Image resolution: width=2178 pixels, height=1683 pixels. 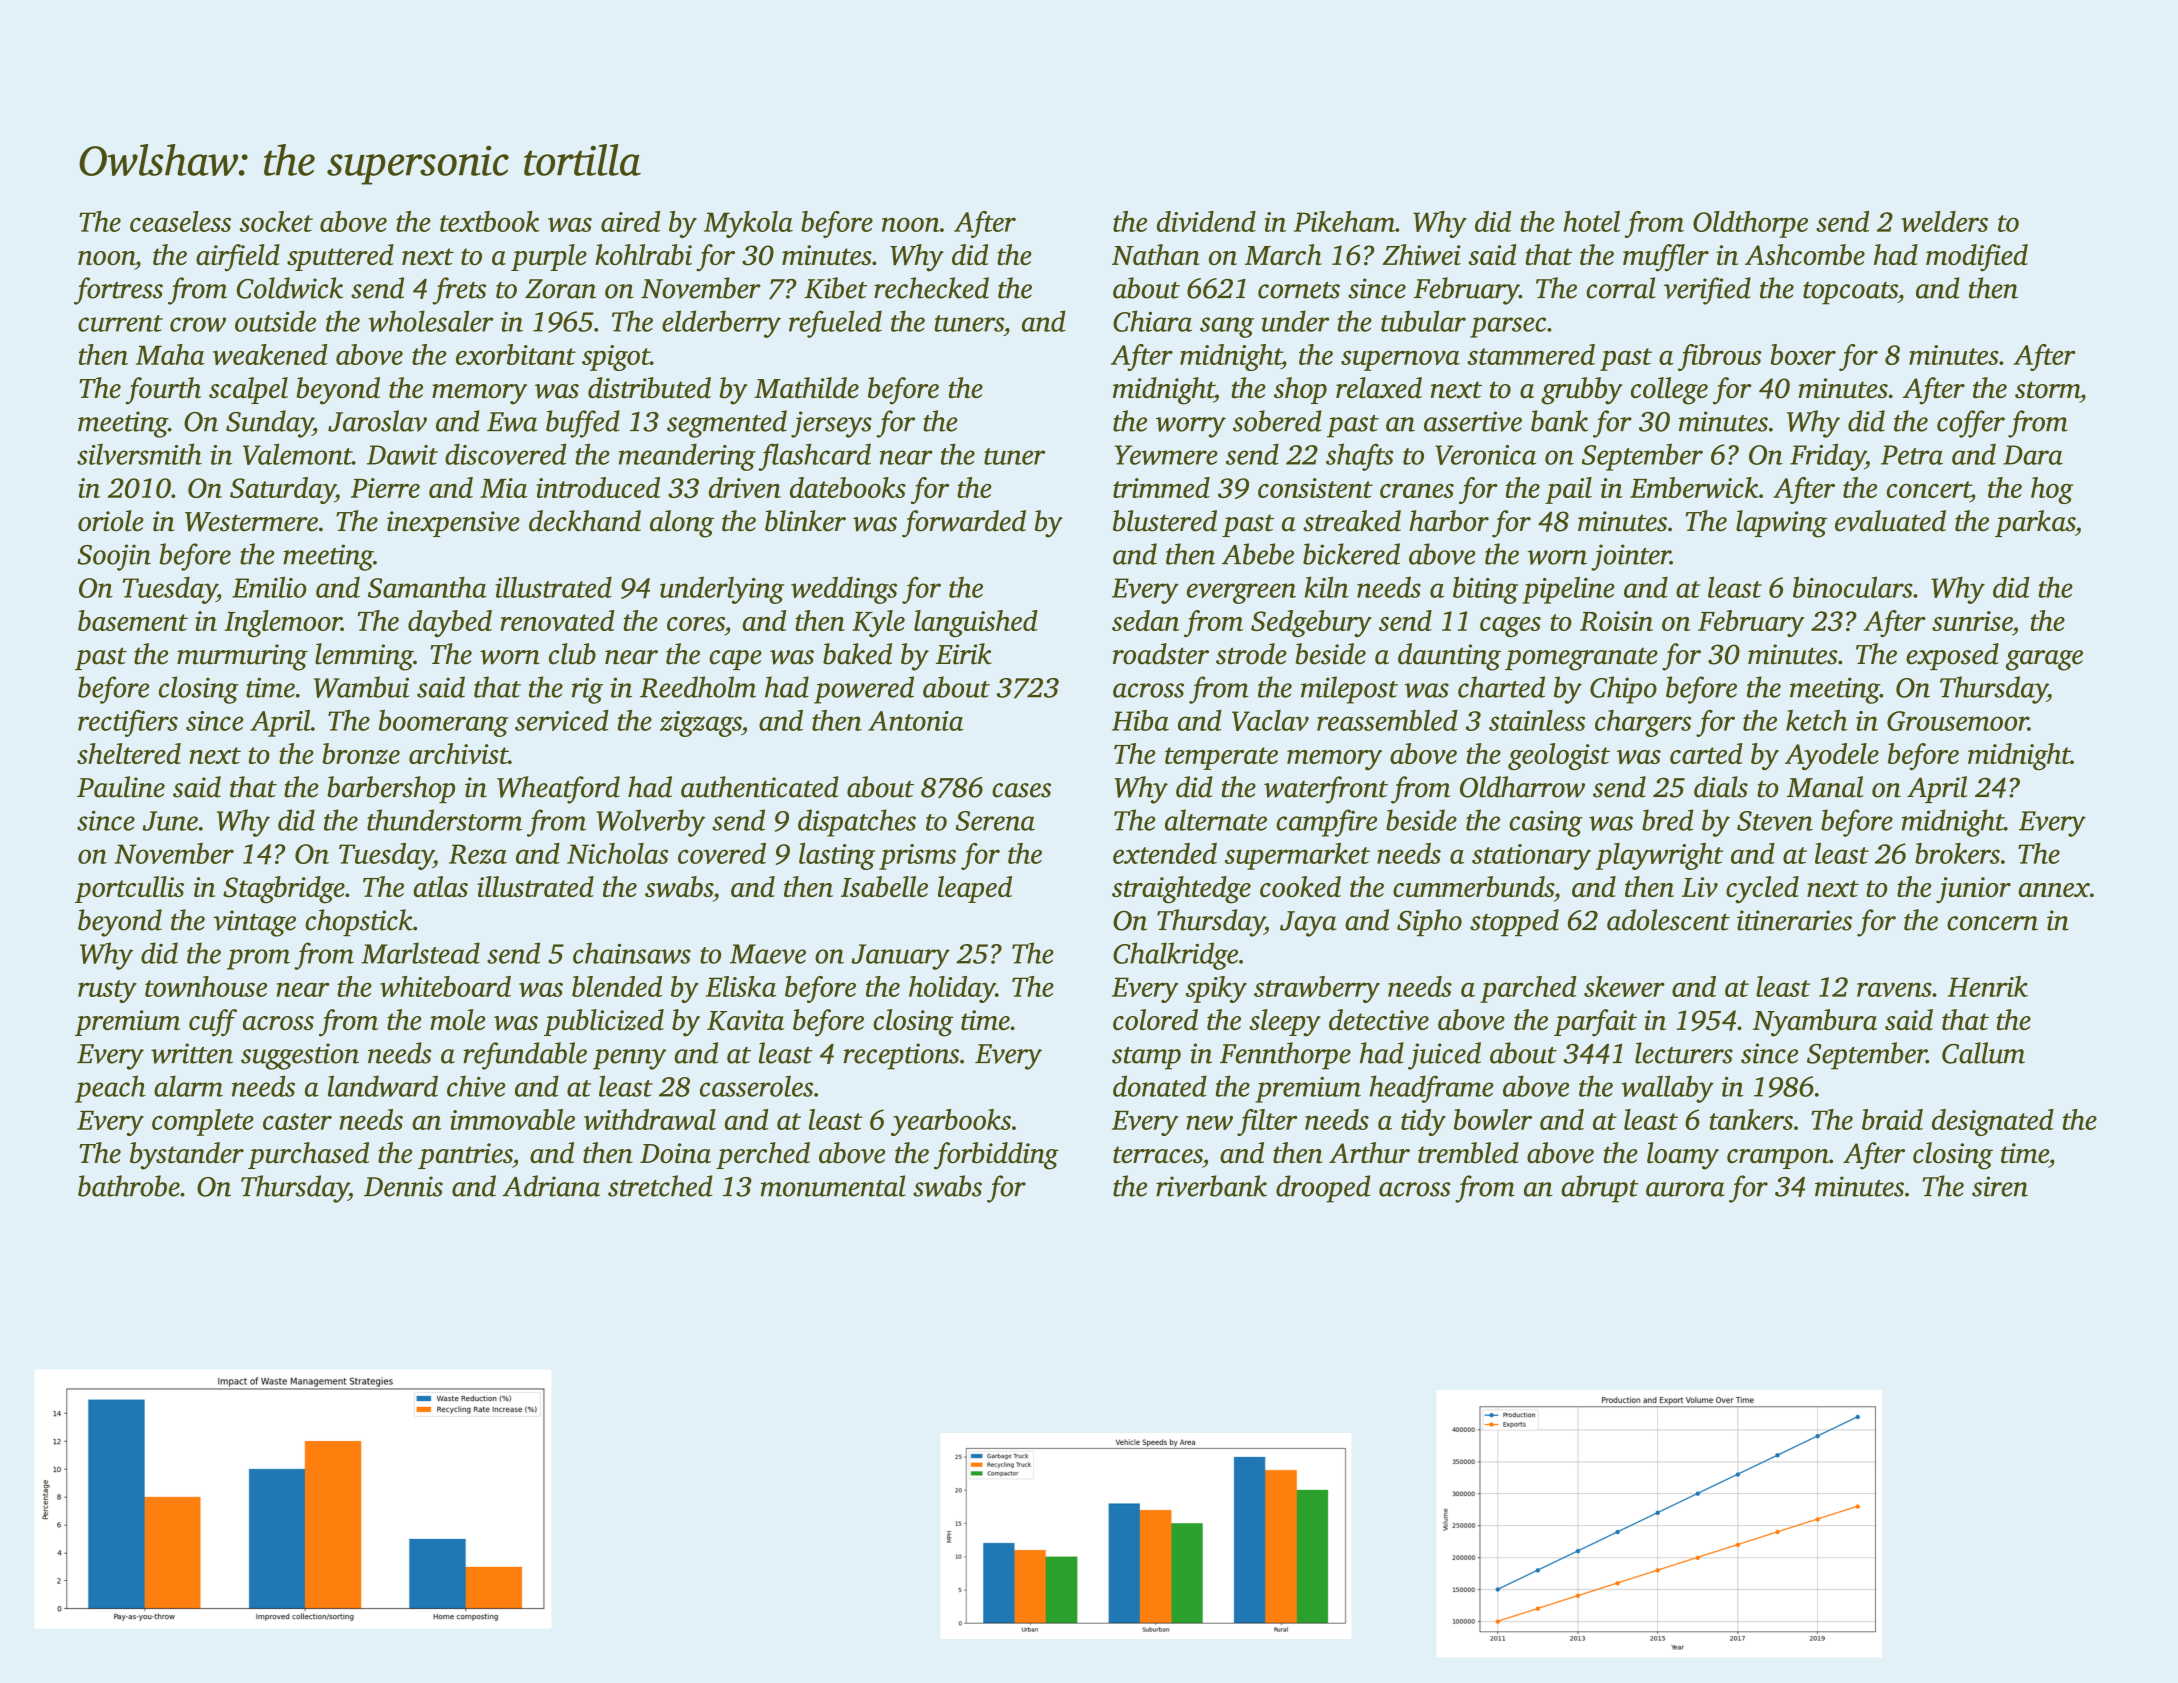 What do you see at coordinates (180, 221) in the page?
I see `ceaseless` at bounding box center [180, 221].
